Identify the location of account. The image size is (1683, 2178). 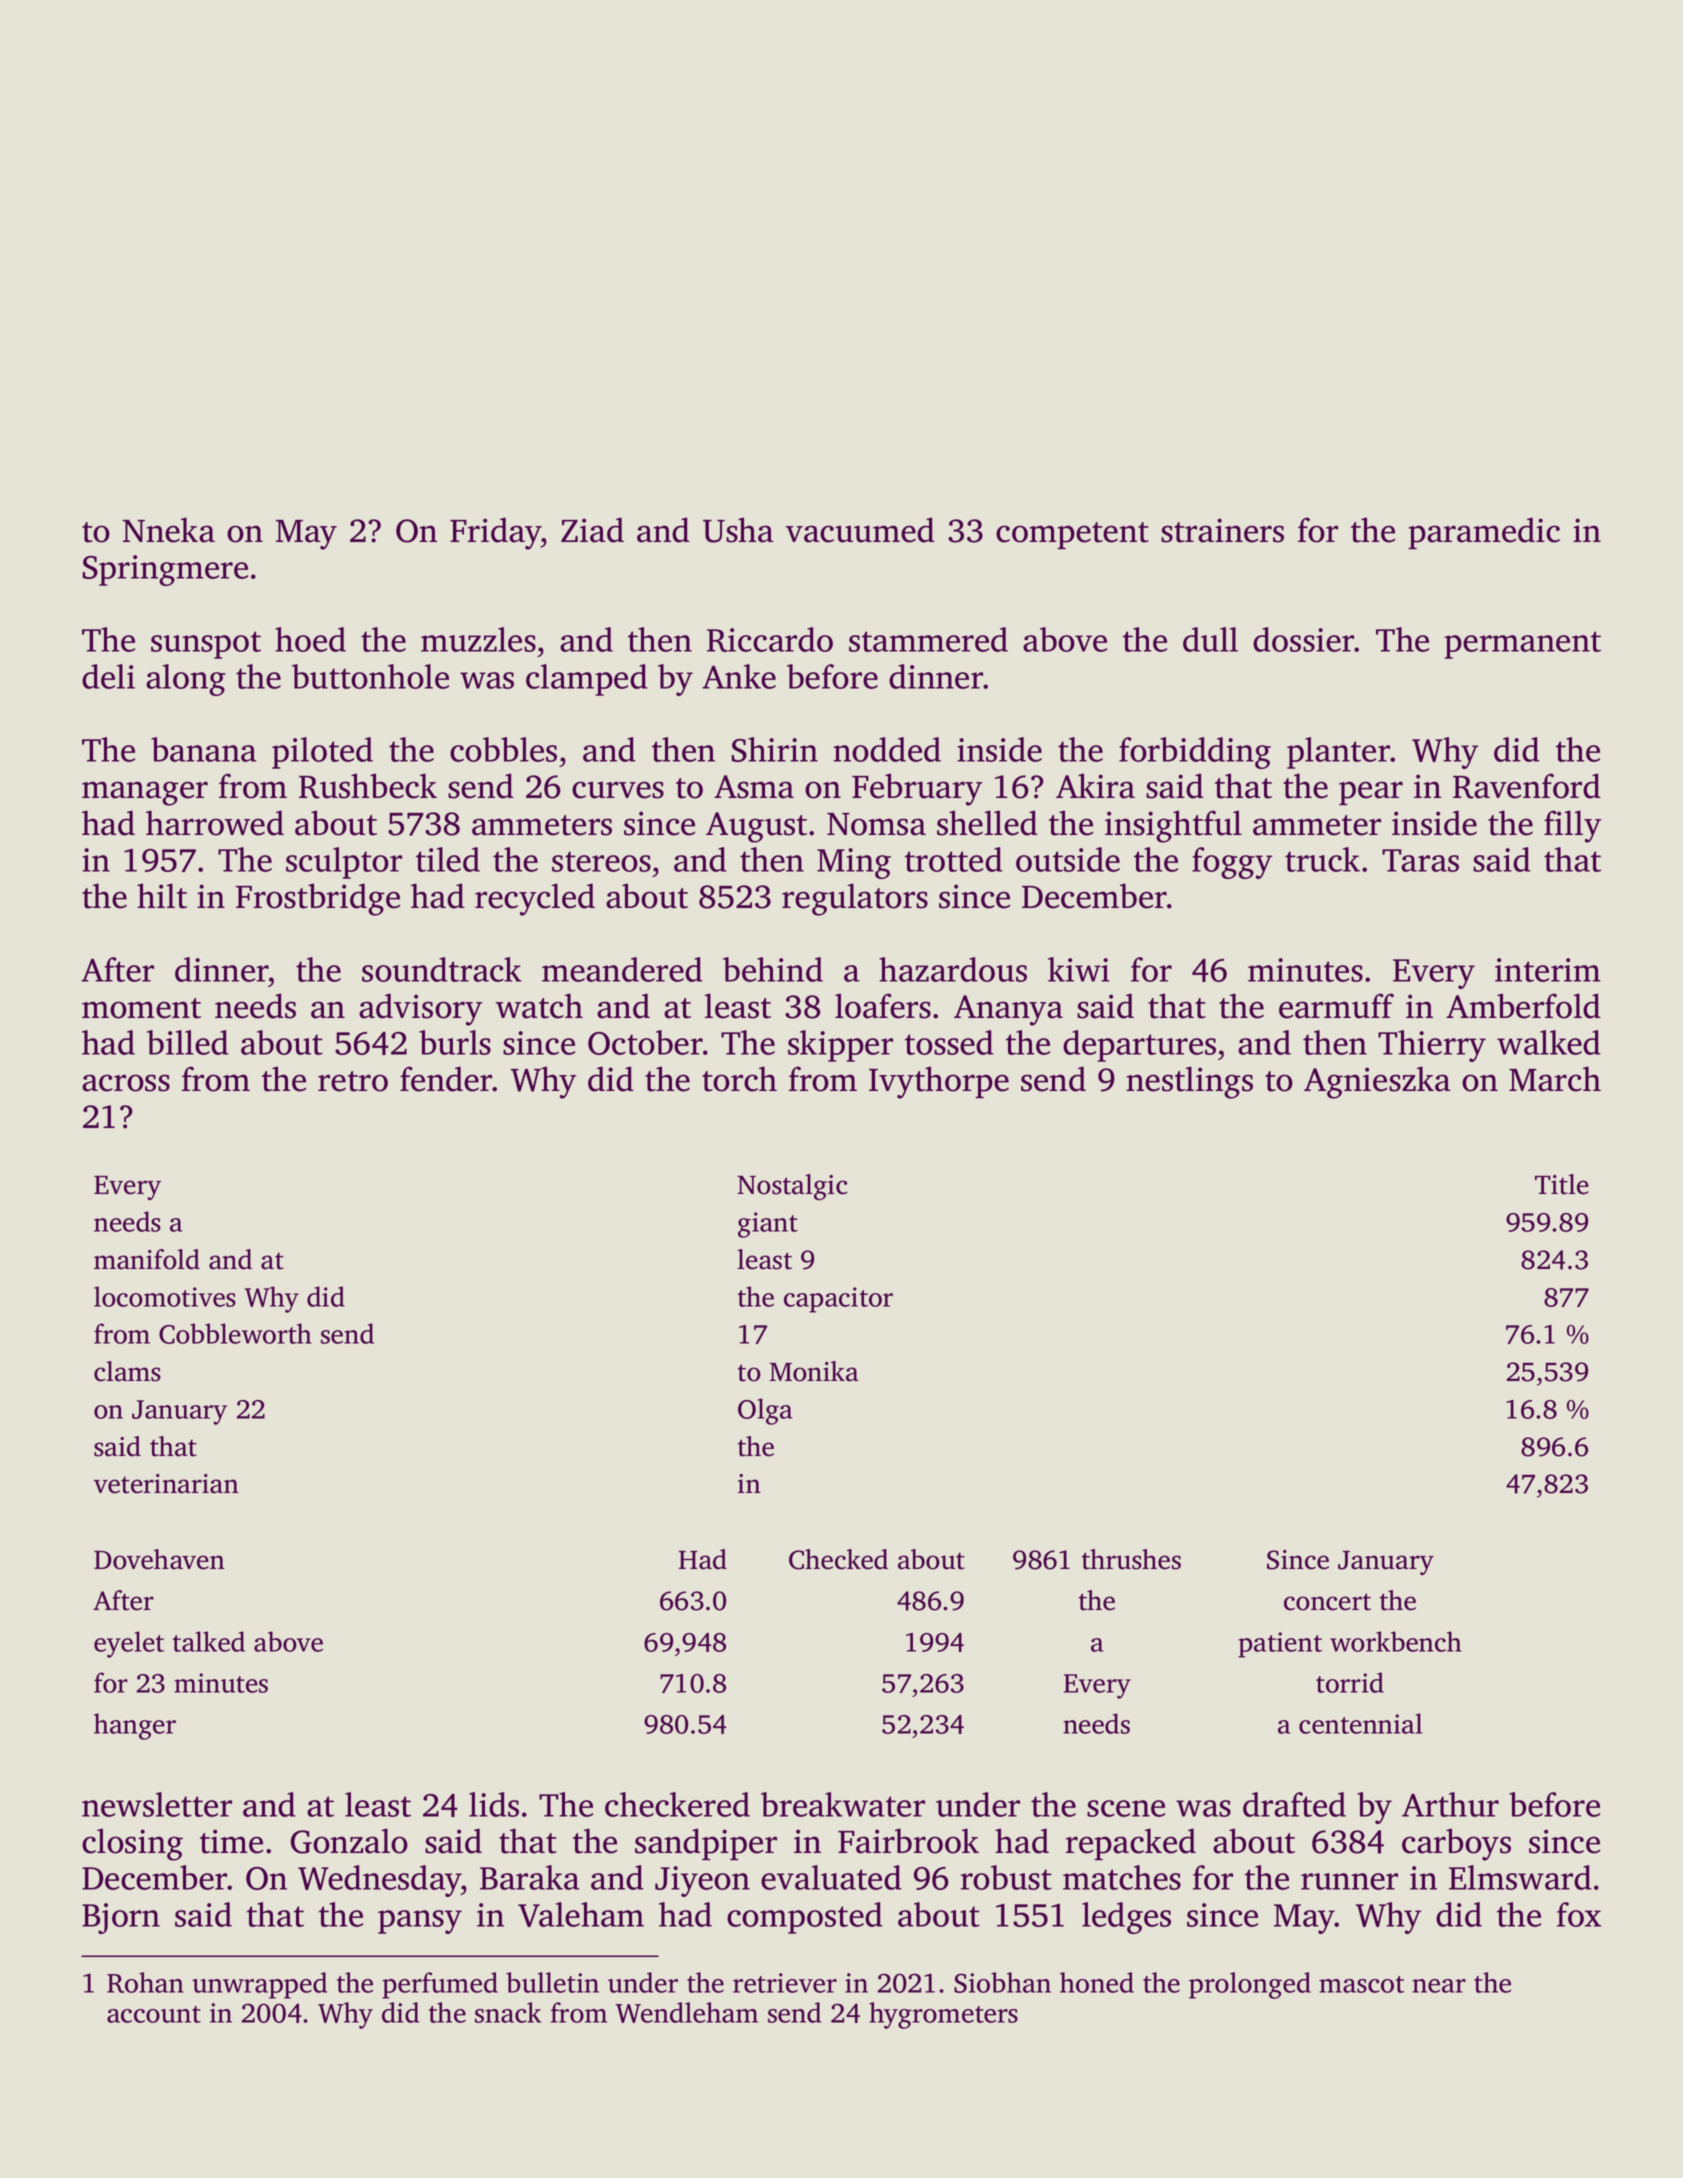
(154, 2014).
